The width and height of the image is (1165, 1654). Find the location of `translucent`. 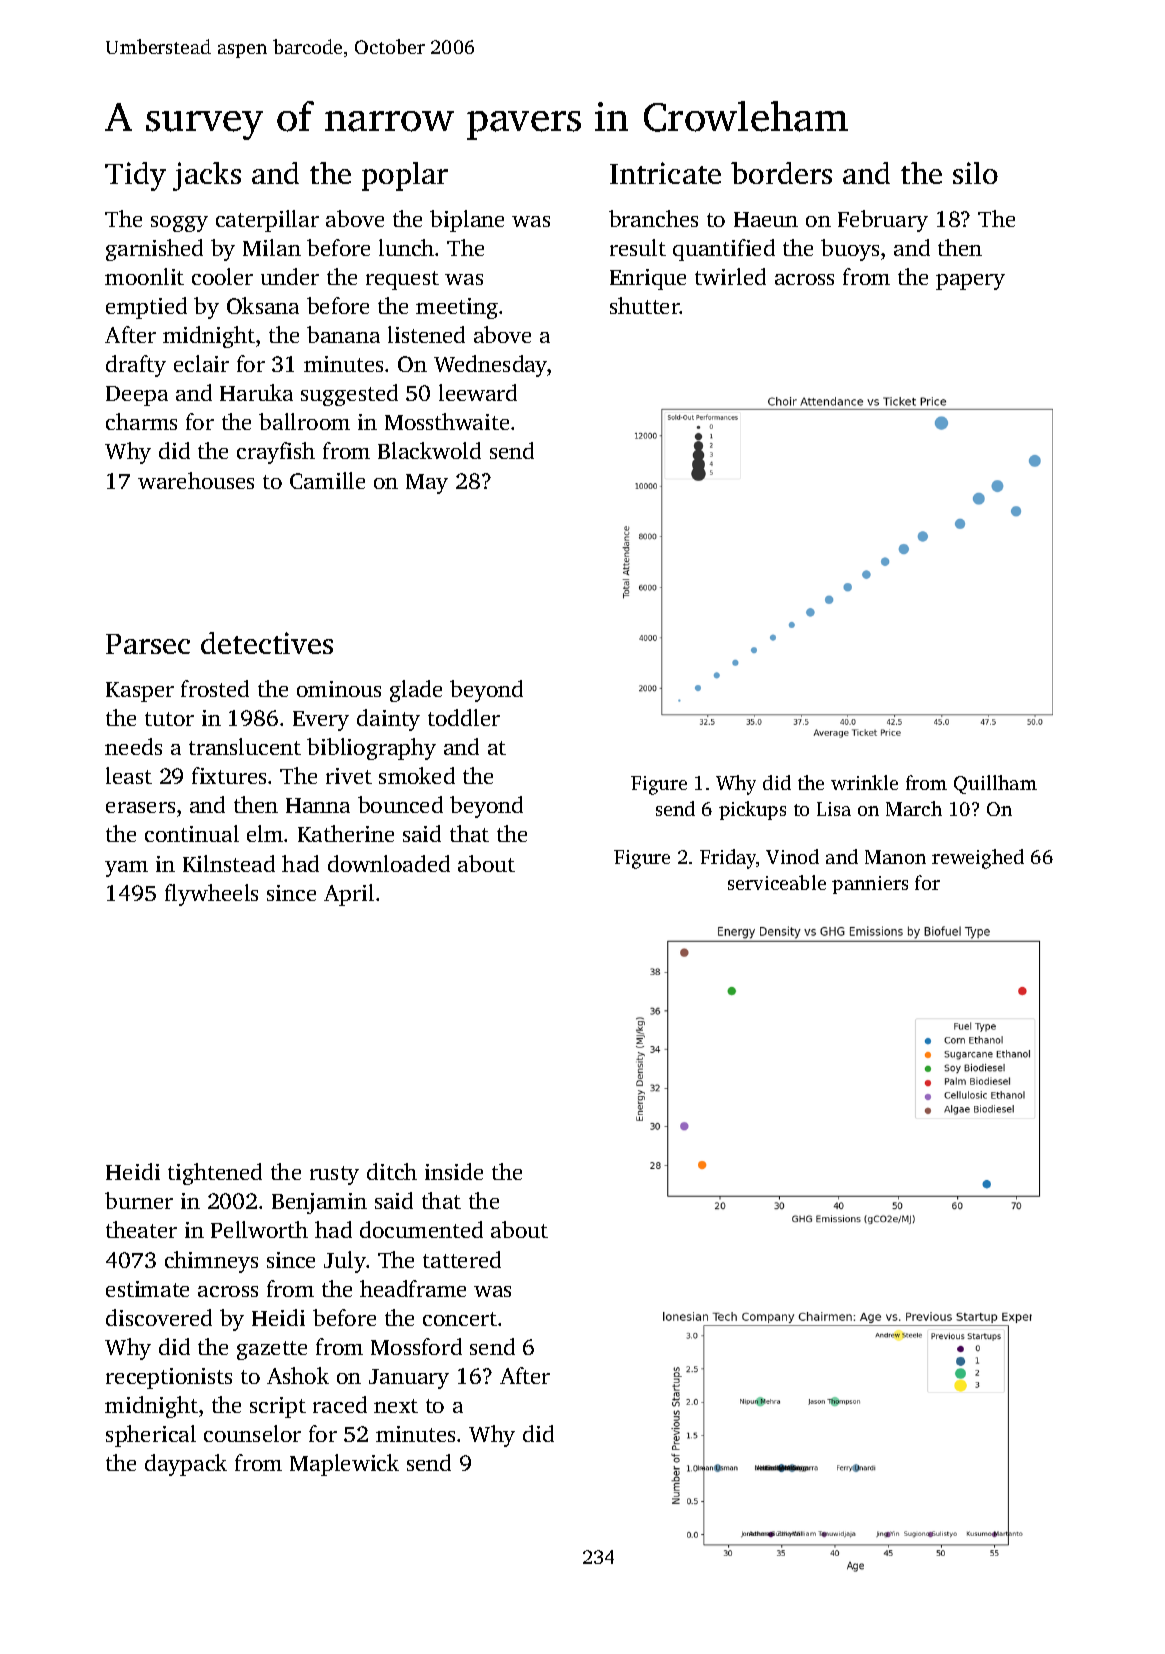

translucent is located at coordinates (245, 746).
